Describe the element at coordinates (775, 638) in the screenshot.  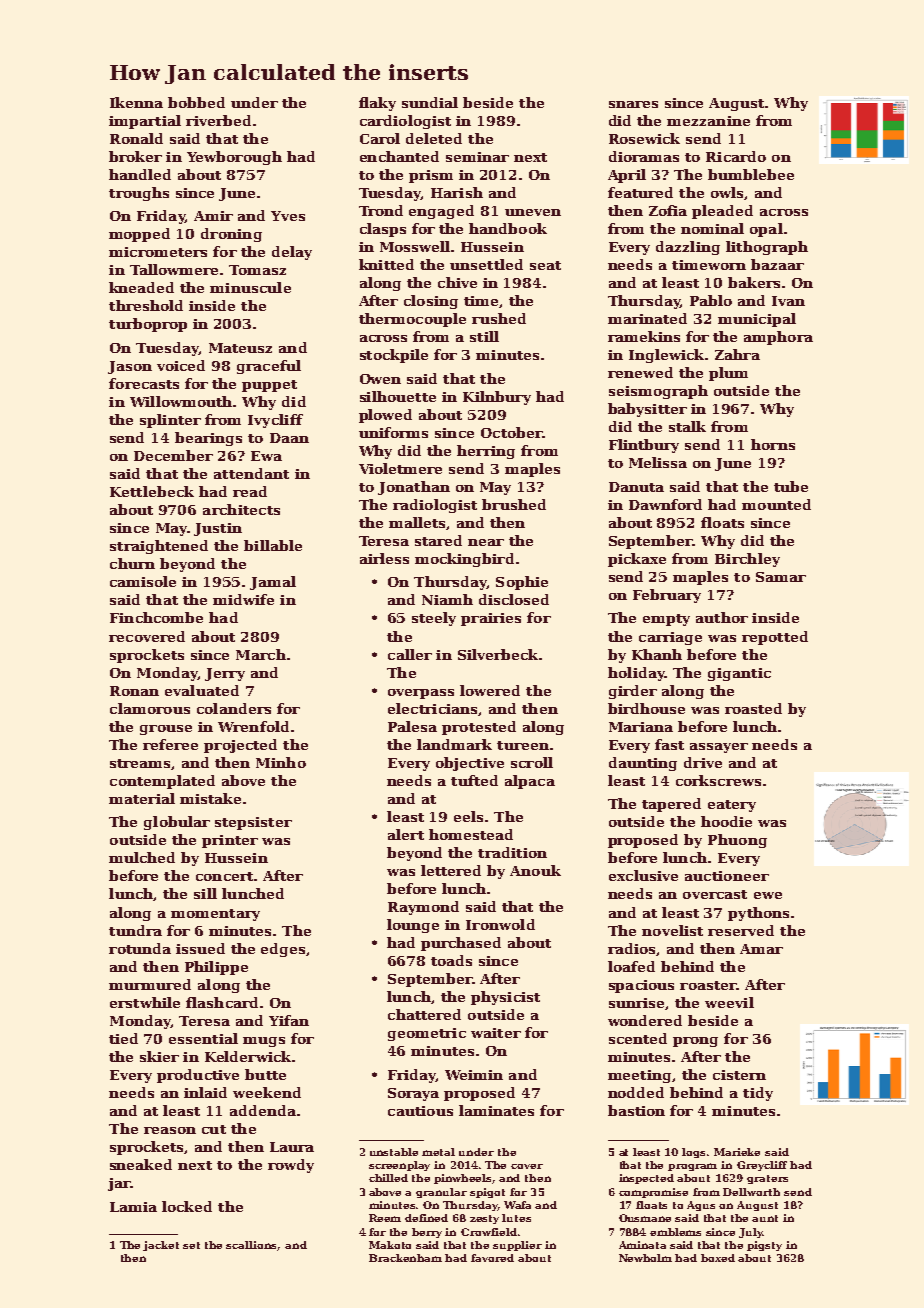
I see `repotted` at that location.
